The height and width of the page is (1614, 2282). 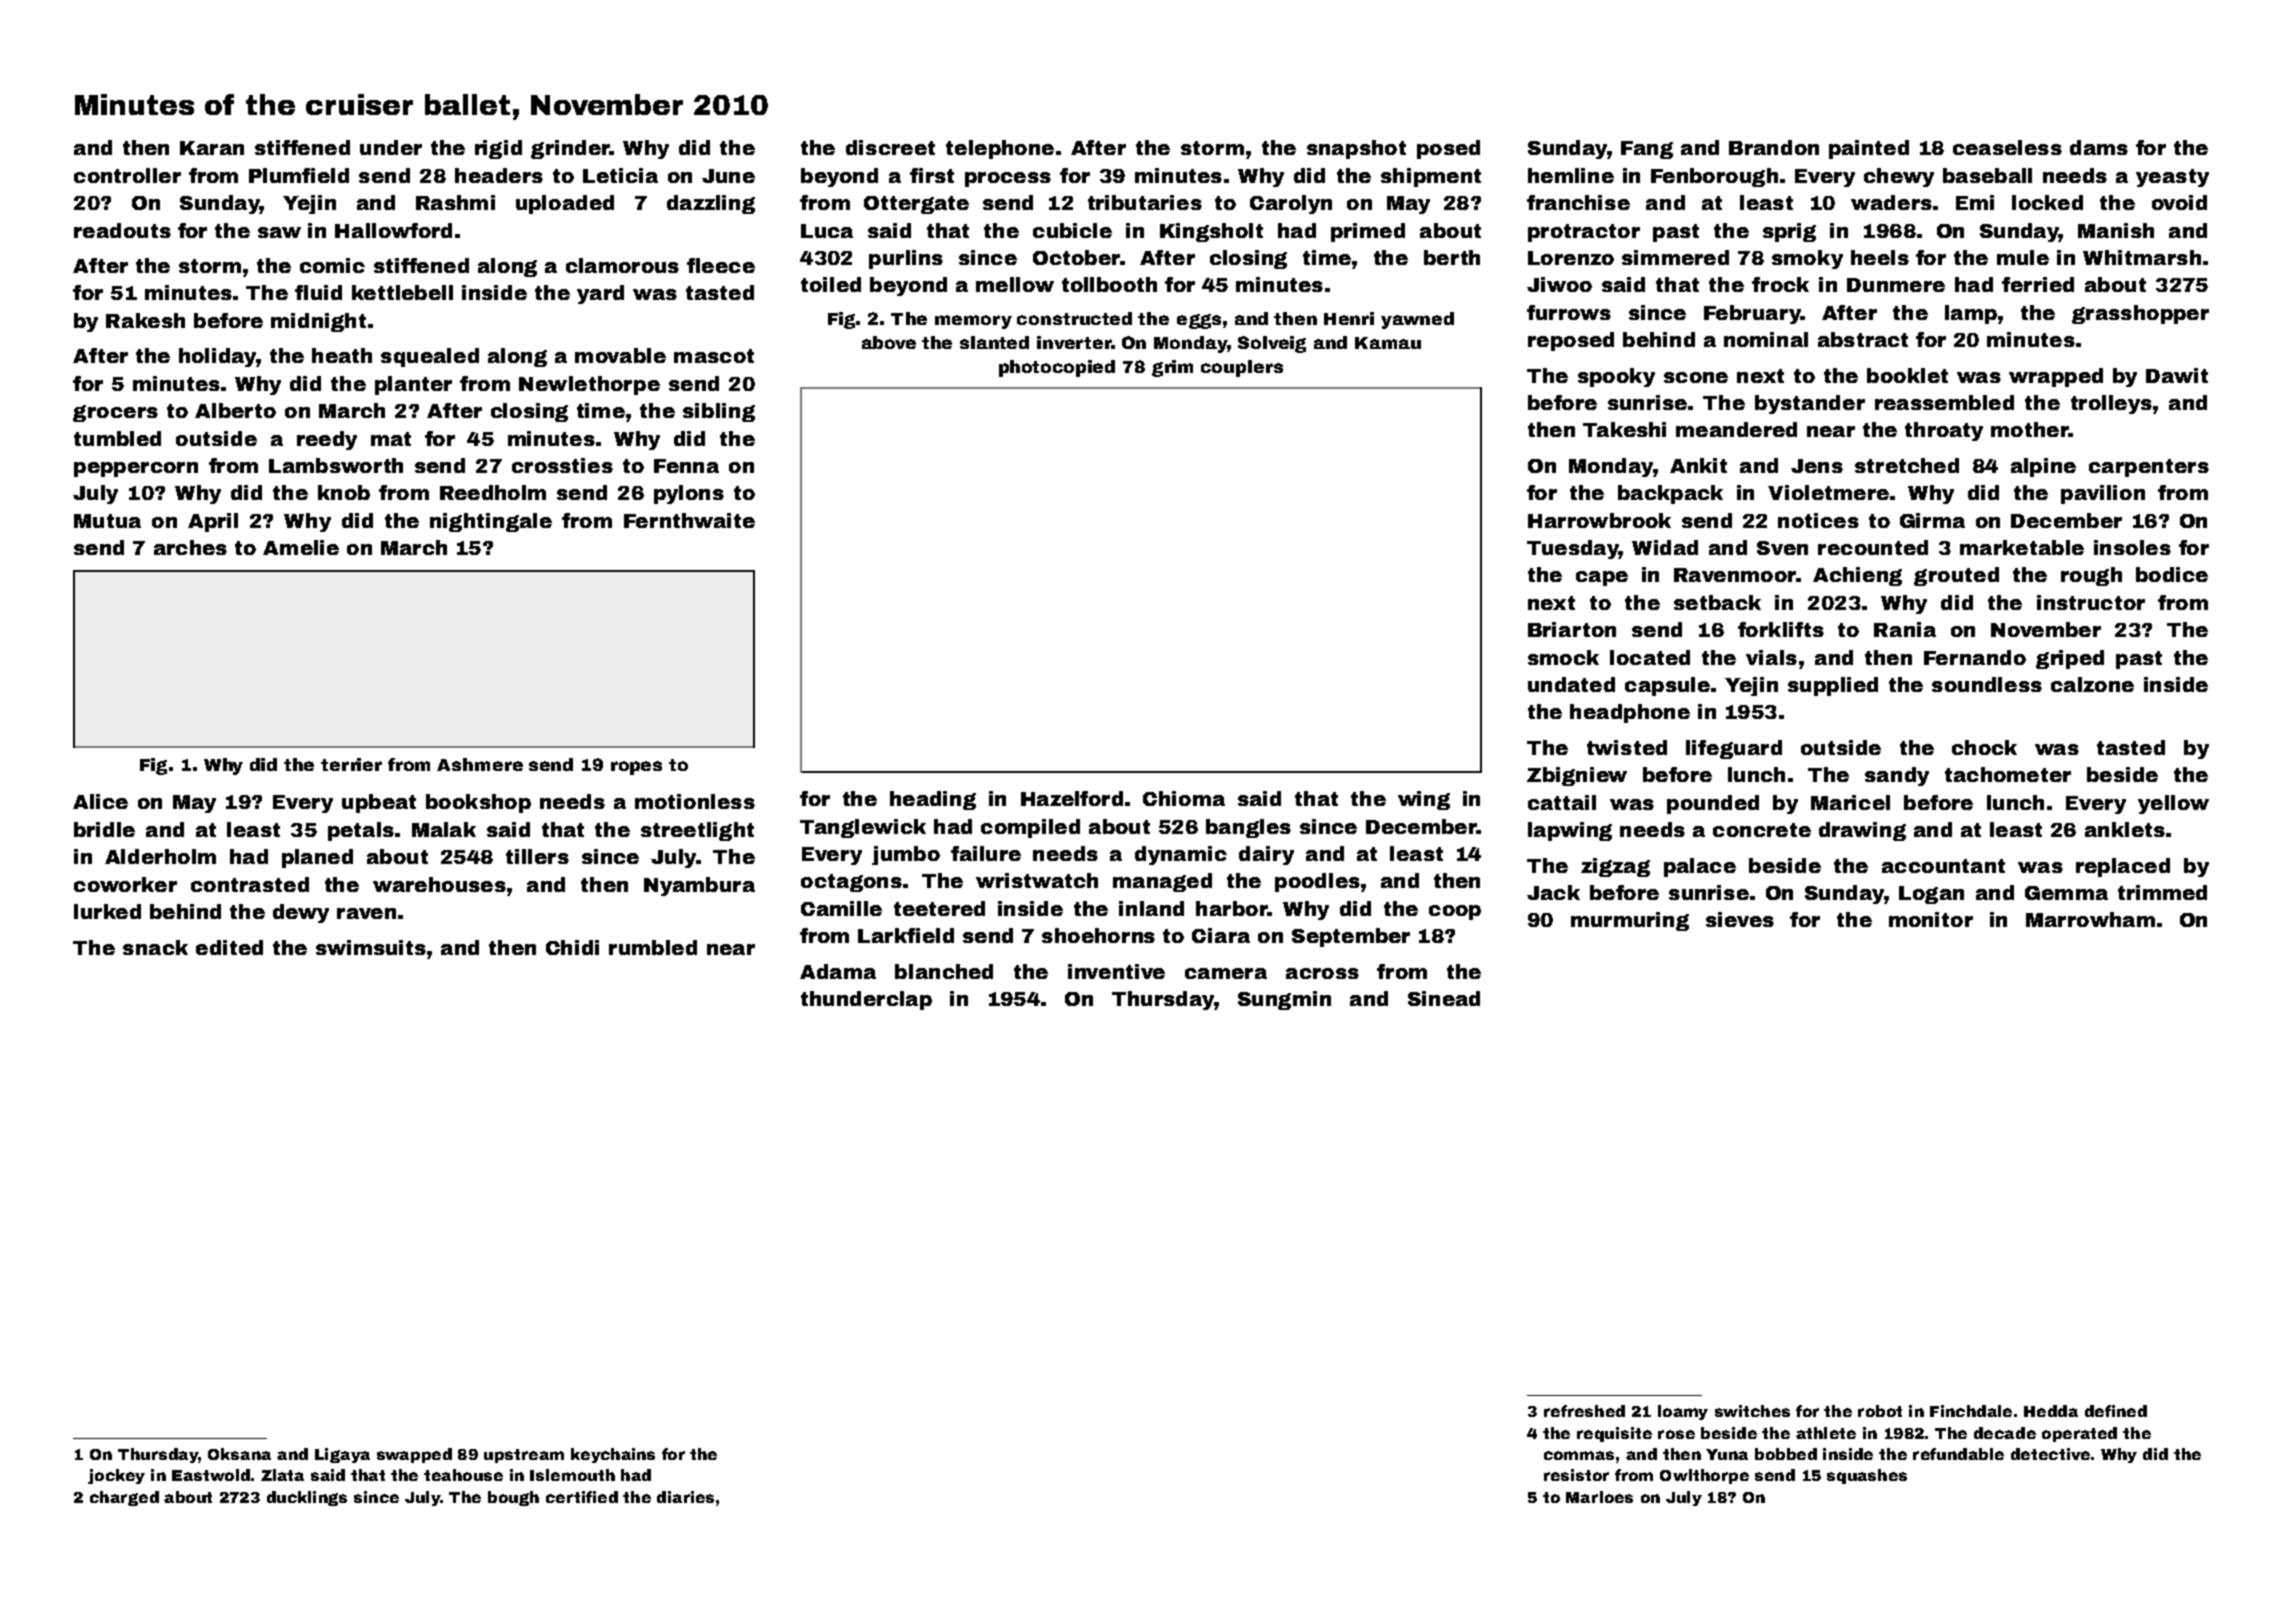 What do you see at coordinates (439, 884) in the page?
I see `warehouses` at bounding box center [439, 884].
